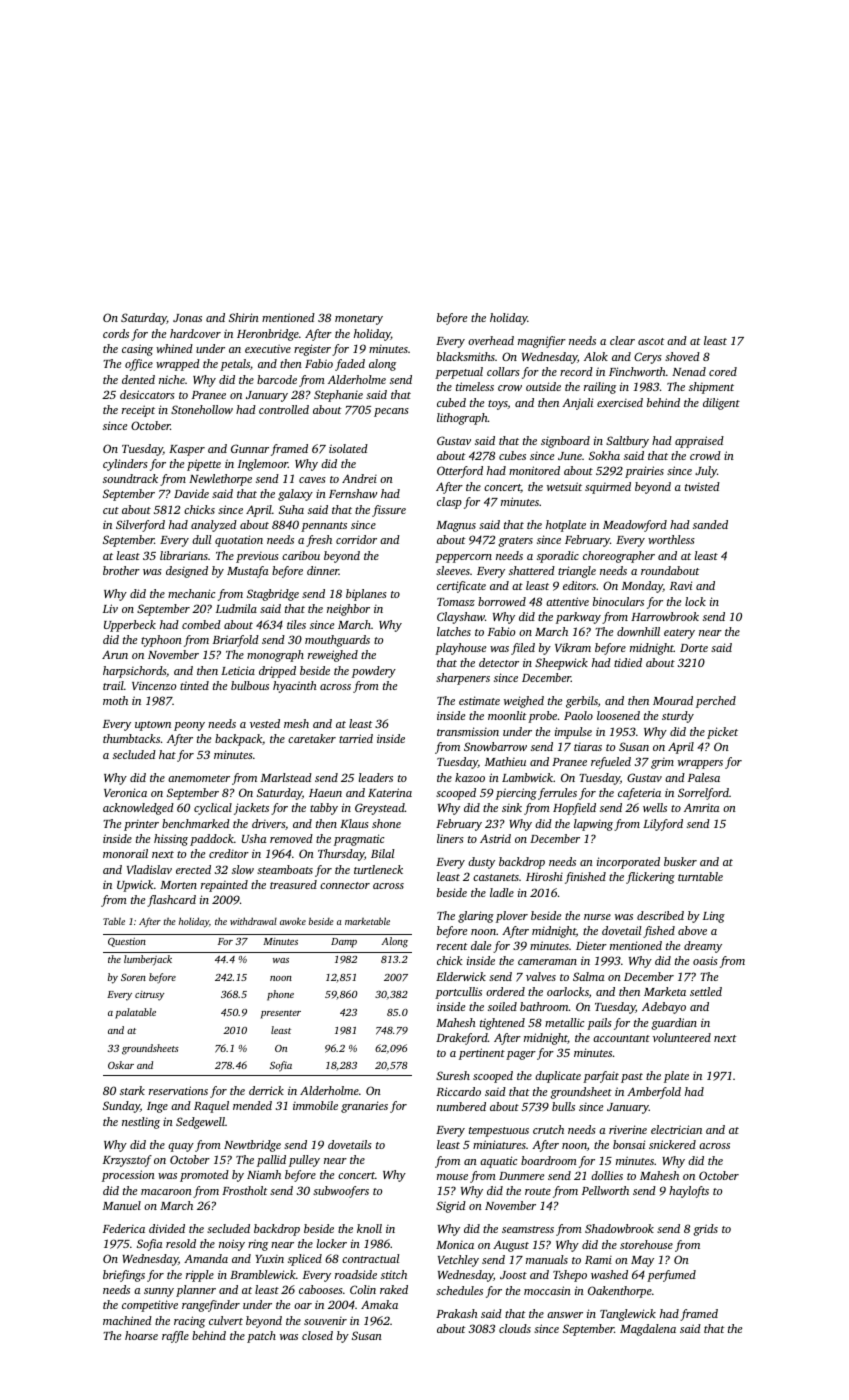 The image size is (849, 1400). What do you see at coordinates (211, 1107) in the screenshot?
I see `Raquel` at bounding box center [211, 1107].
